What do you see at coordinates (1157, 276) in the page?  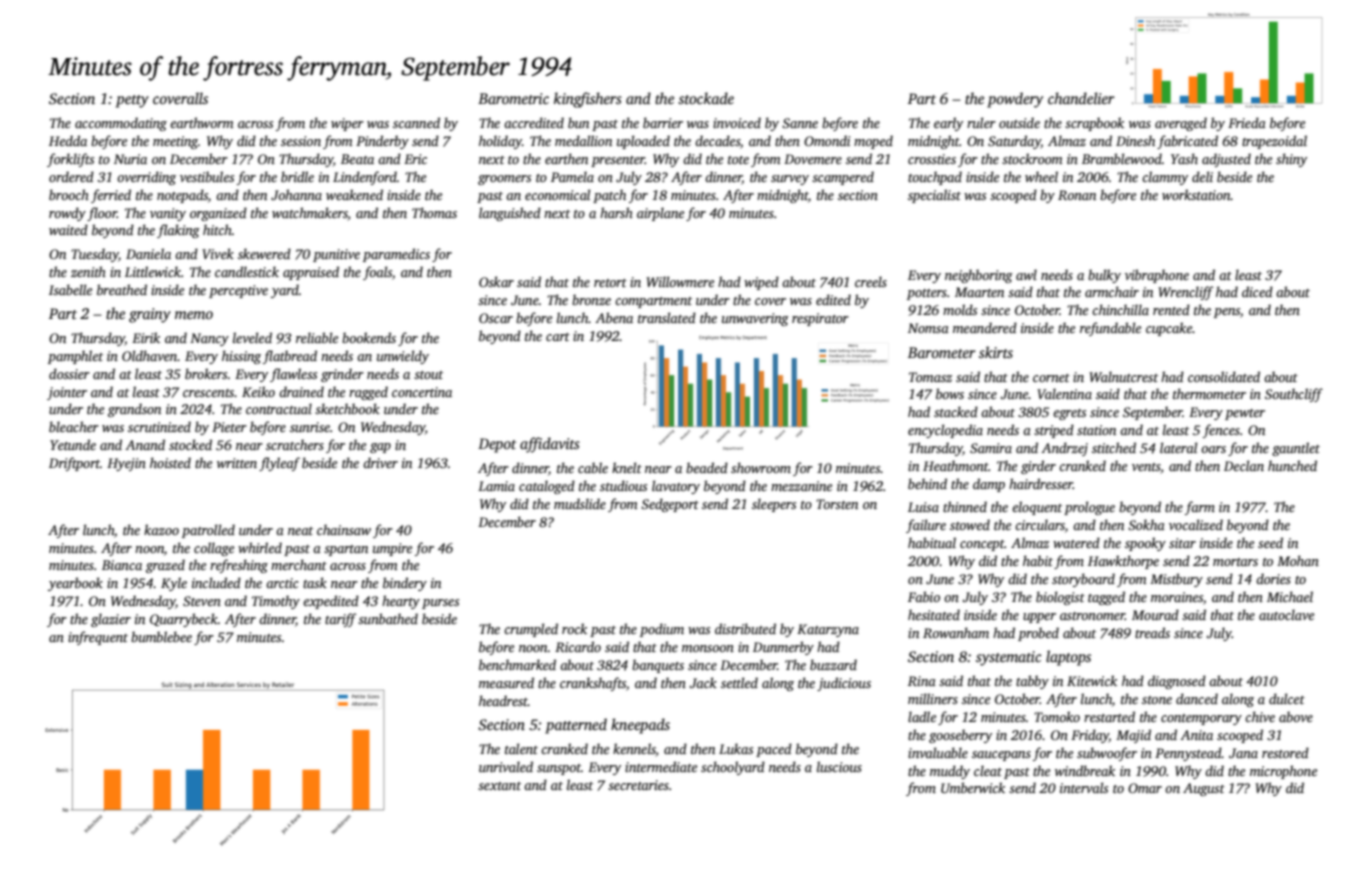 I see `vibraphone` at bounding box center [1157, 276].
